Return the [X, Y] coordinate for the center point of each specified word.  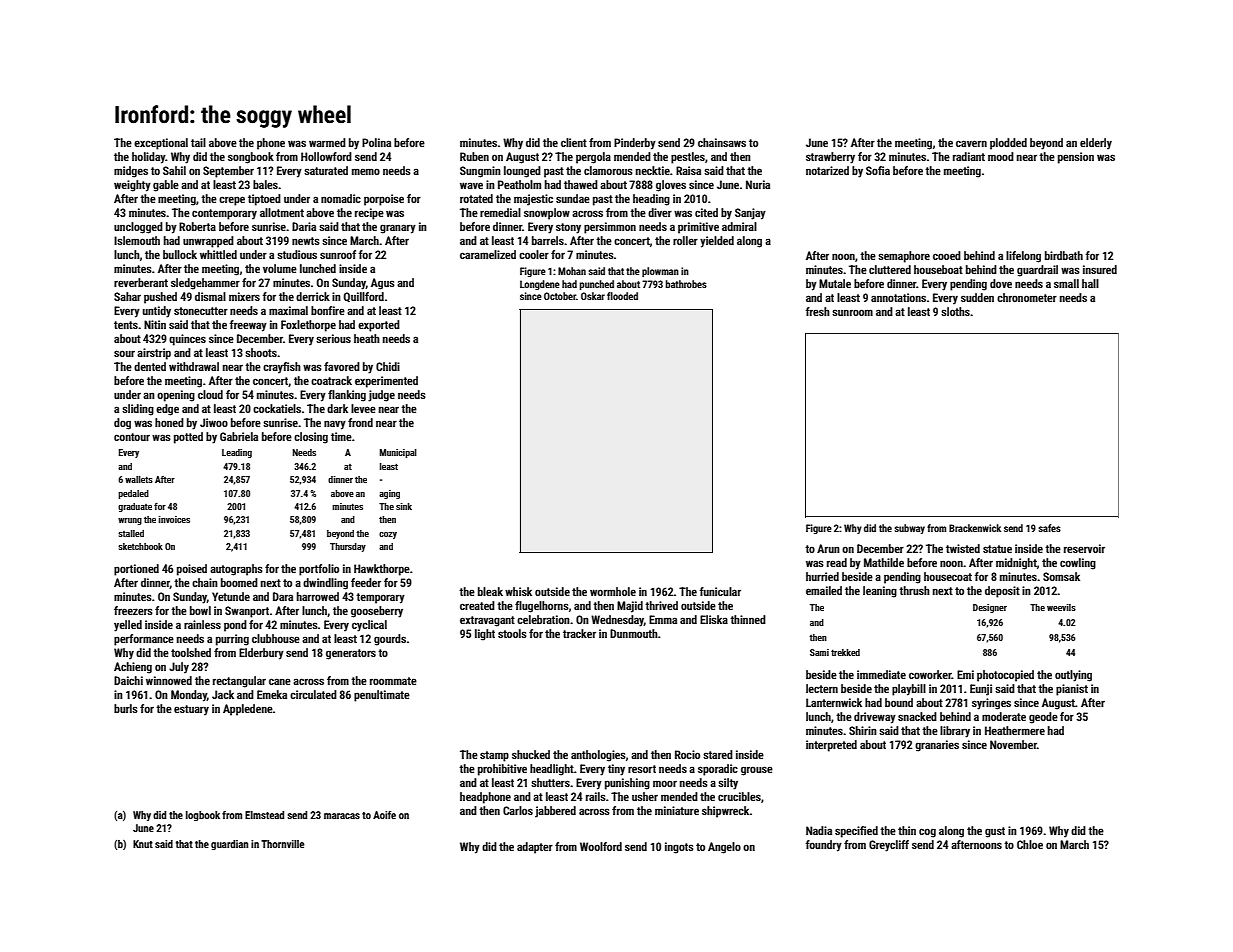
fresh [818, 311]
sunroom [852, 312]
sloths [955, 311]
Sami [819, 652]
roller [685, 240]
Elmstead [264, 815]
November [1013, 744]
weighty [132, 186]
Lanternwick [834, 702]
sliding [138, 410]
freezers [133, 610]
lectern [822, 688]
